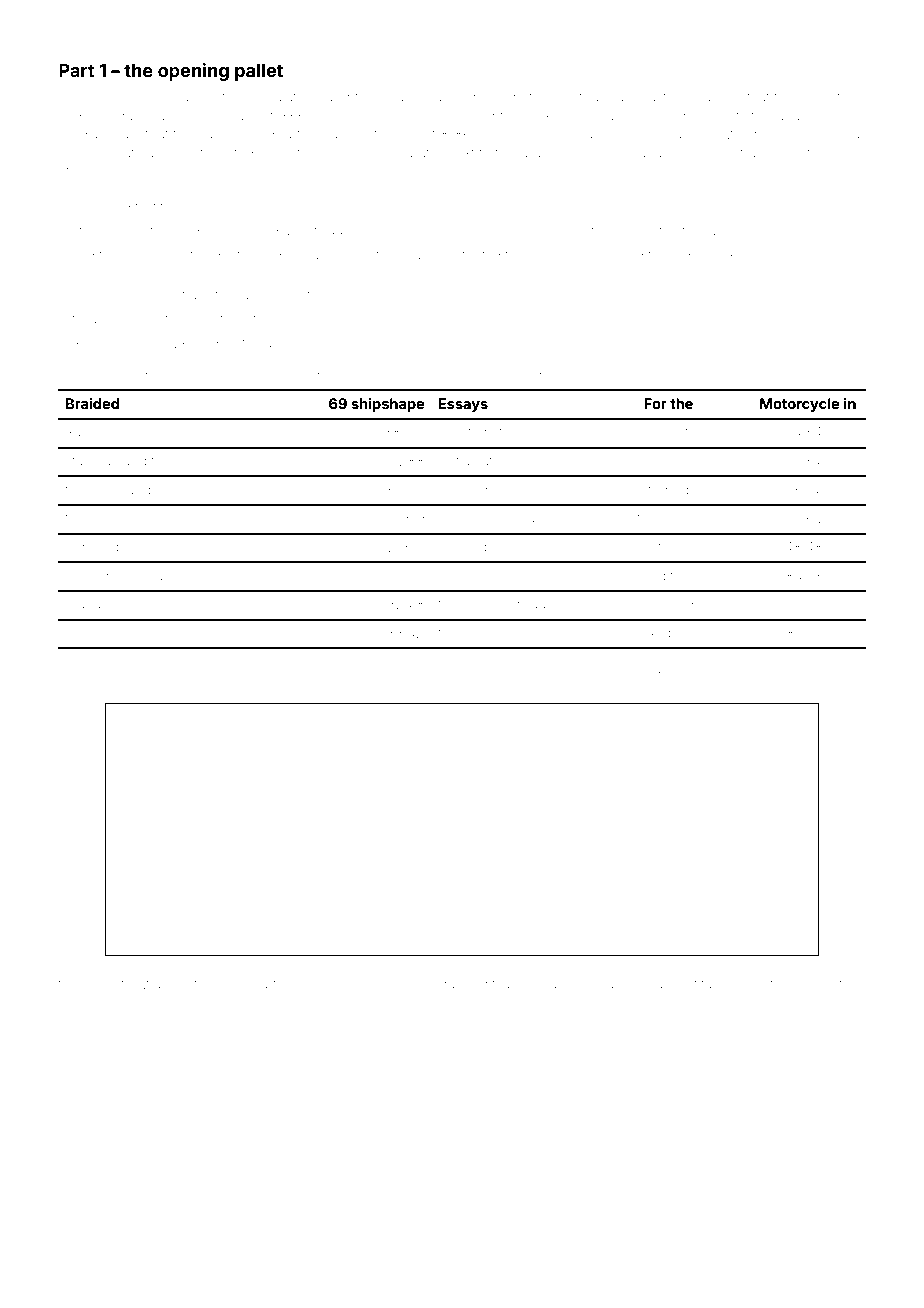 The width and height of the screenshot is (924, 1308). I want to click on windscreen, so click(763, 133).
